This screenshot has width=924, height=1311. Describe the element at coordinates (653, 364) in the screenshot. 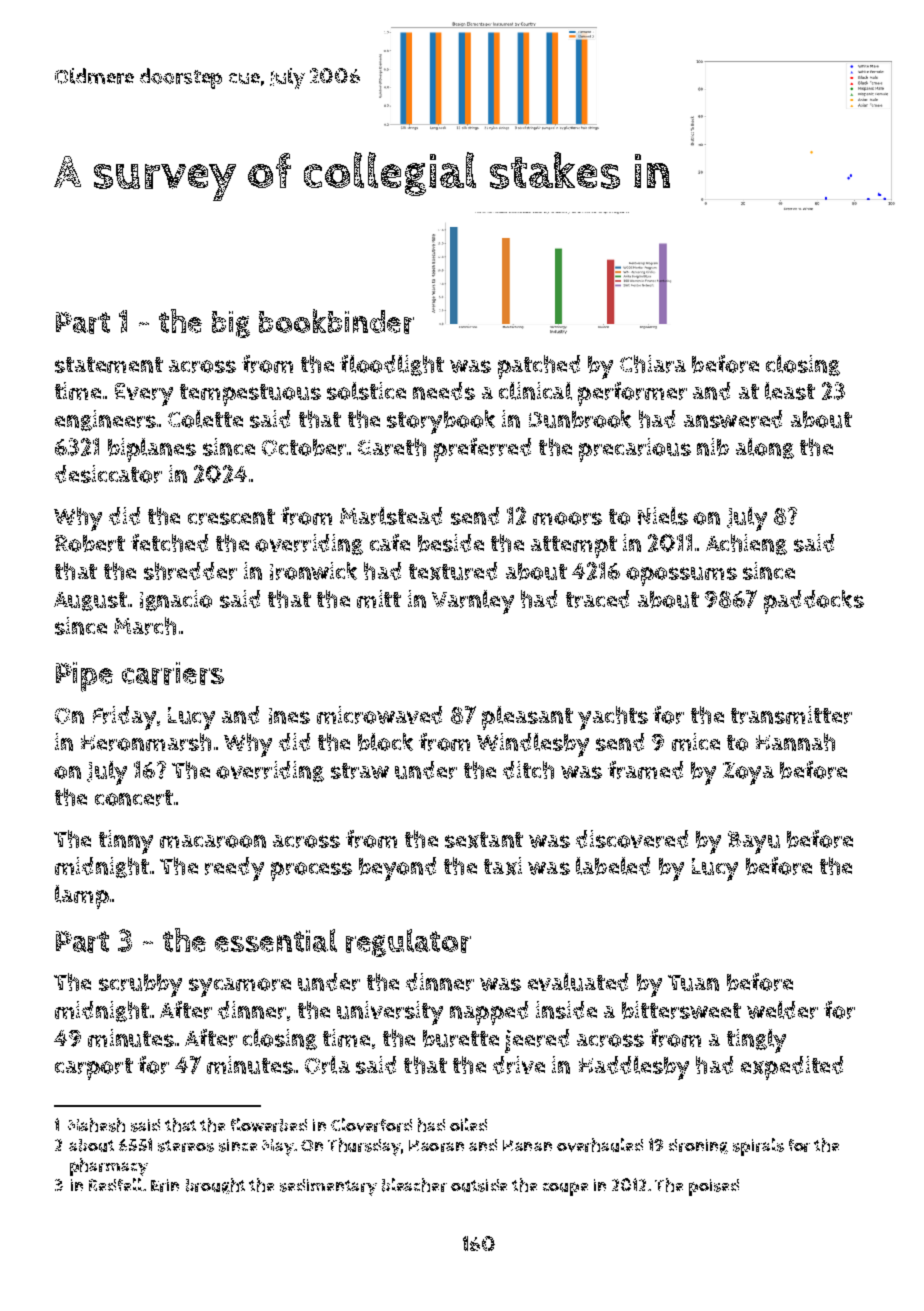

I see `Chiara` at that location.
